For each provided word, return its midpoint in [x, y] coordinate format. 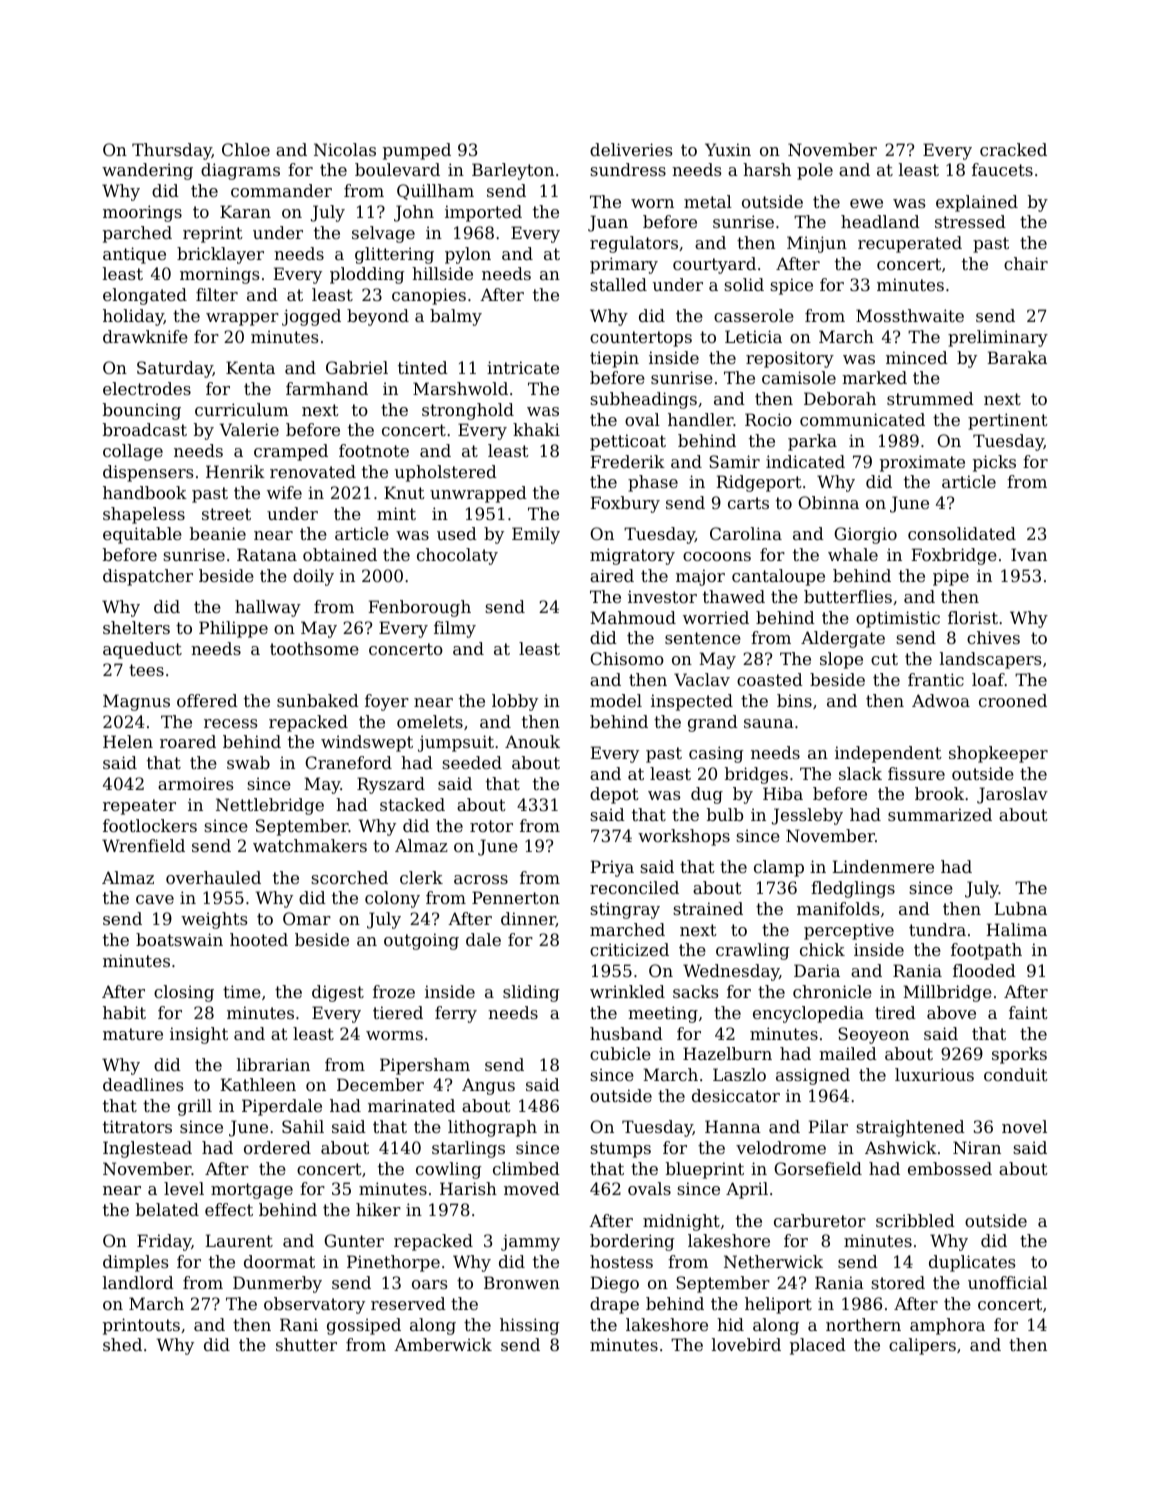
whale [853, 554]
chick [822, 949]
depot [614, 795]
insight [199, 1035]
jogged [311, 317]
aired [612, 575]
